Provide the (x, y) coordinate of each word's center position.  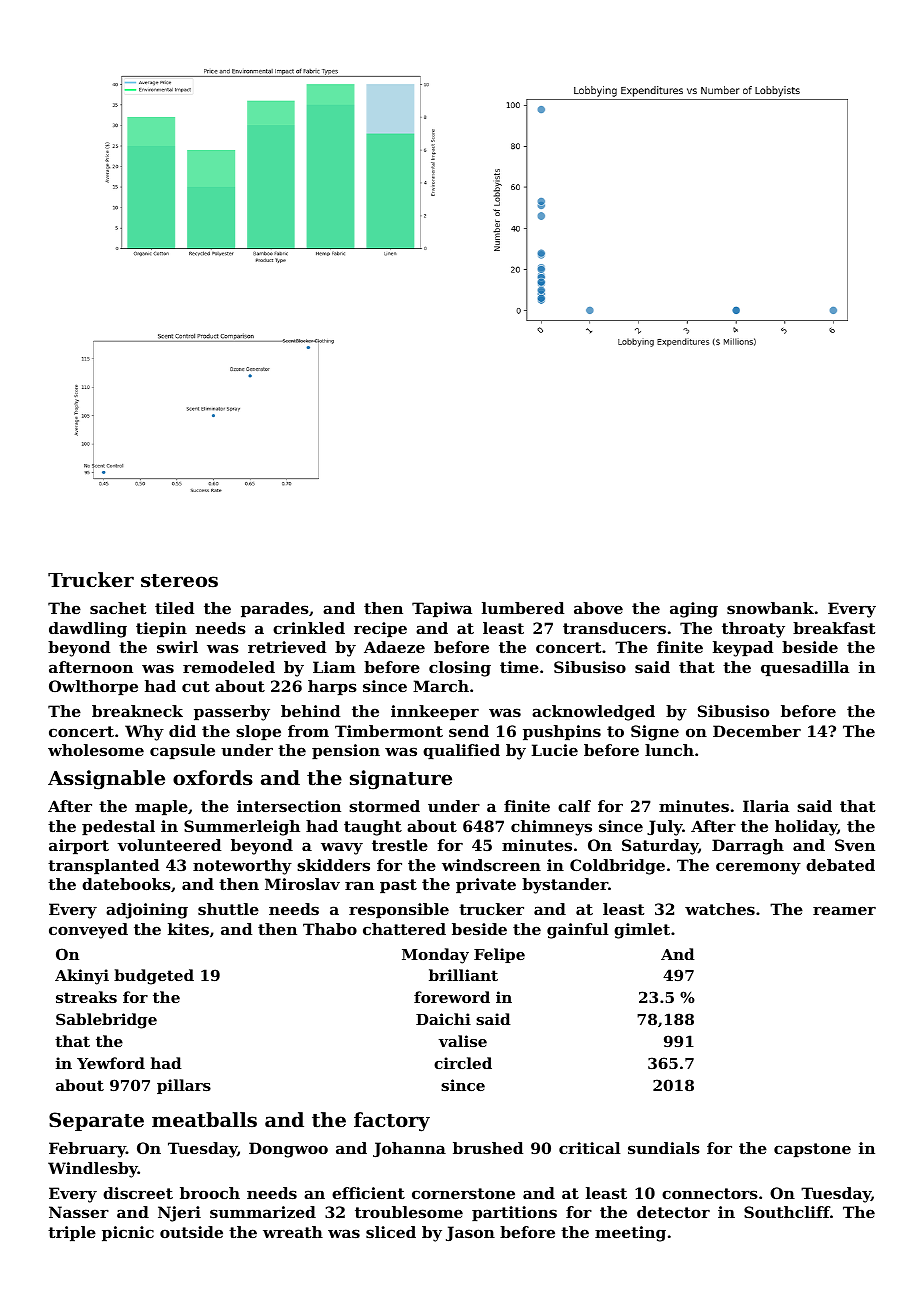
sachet (118, 608)
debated (840, 865)
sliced (391, 1232)
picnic (128, 1233)
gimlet (642, 931)
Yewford (111, 1063)
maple (161, 807)
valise (463, 1041)
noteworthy (242, 867)
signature (401, 780)
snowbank (770, 608)
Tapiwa (442, 609)
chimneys (551, 828)
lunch (669, 750)
